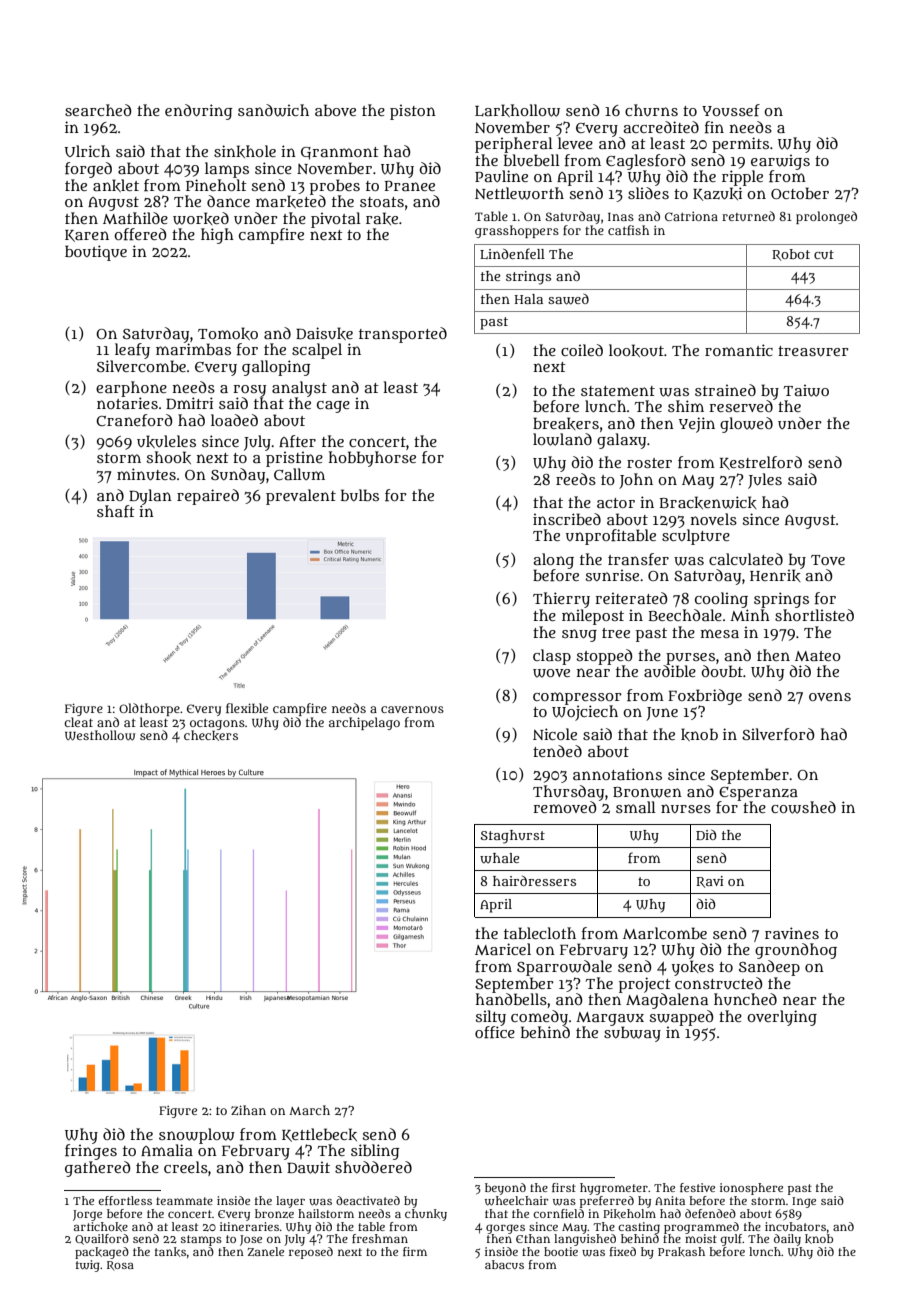  I want to click on bulbs, so click(360, 495).
